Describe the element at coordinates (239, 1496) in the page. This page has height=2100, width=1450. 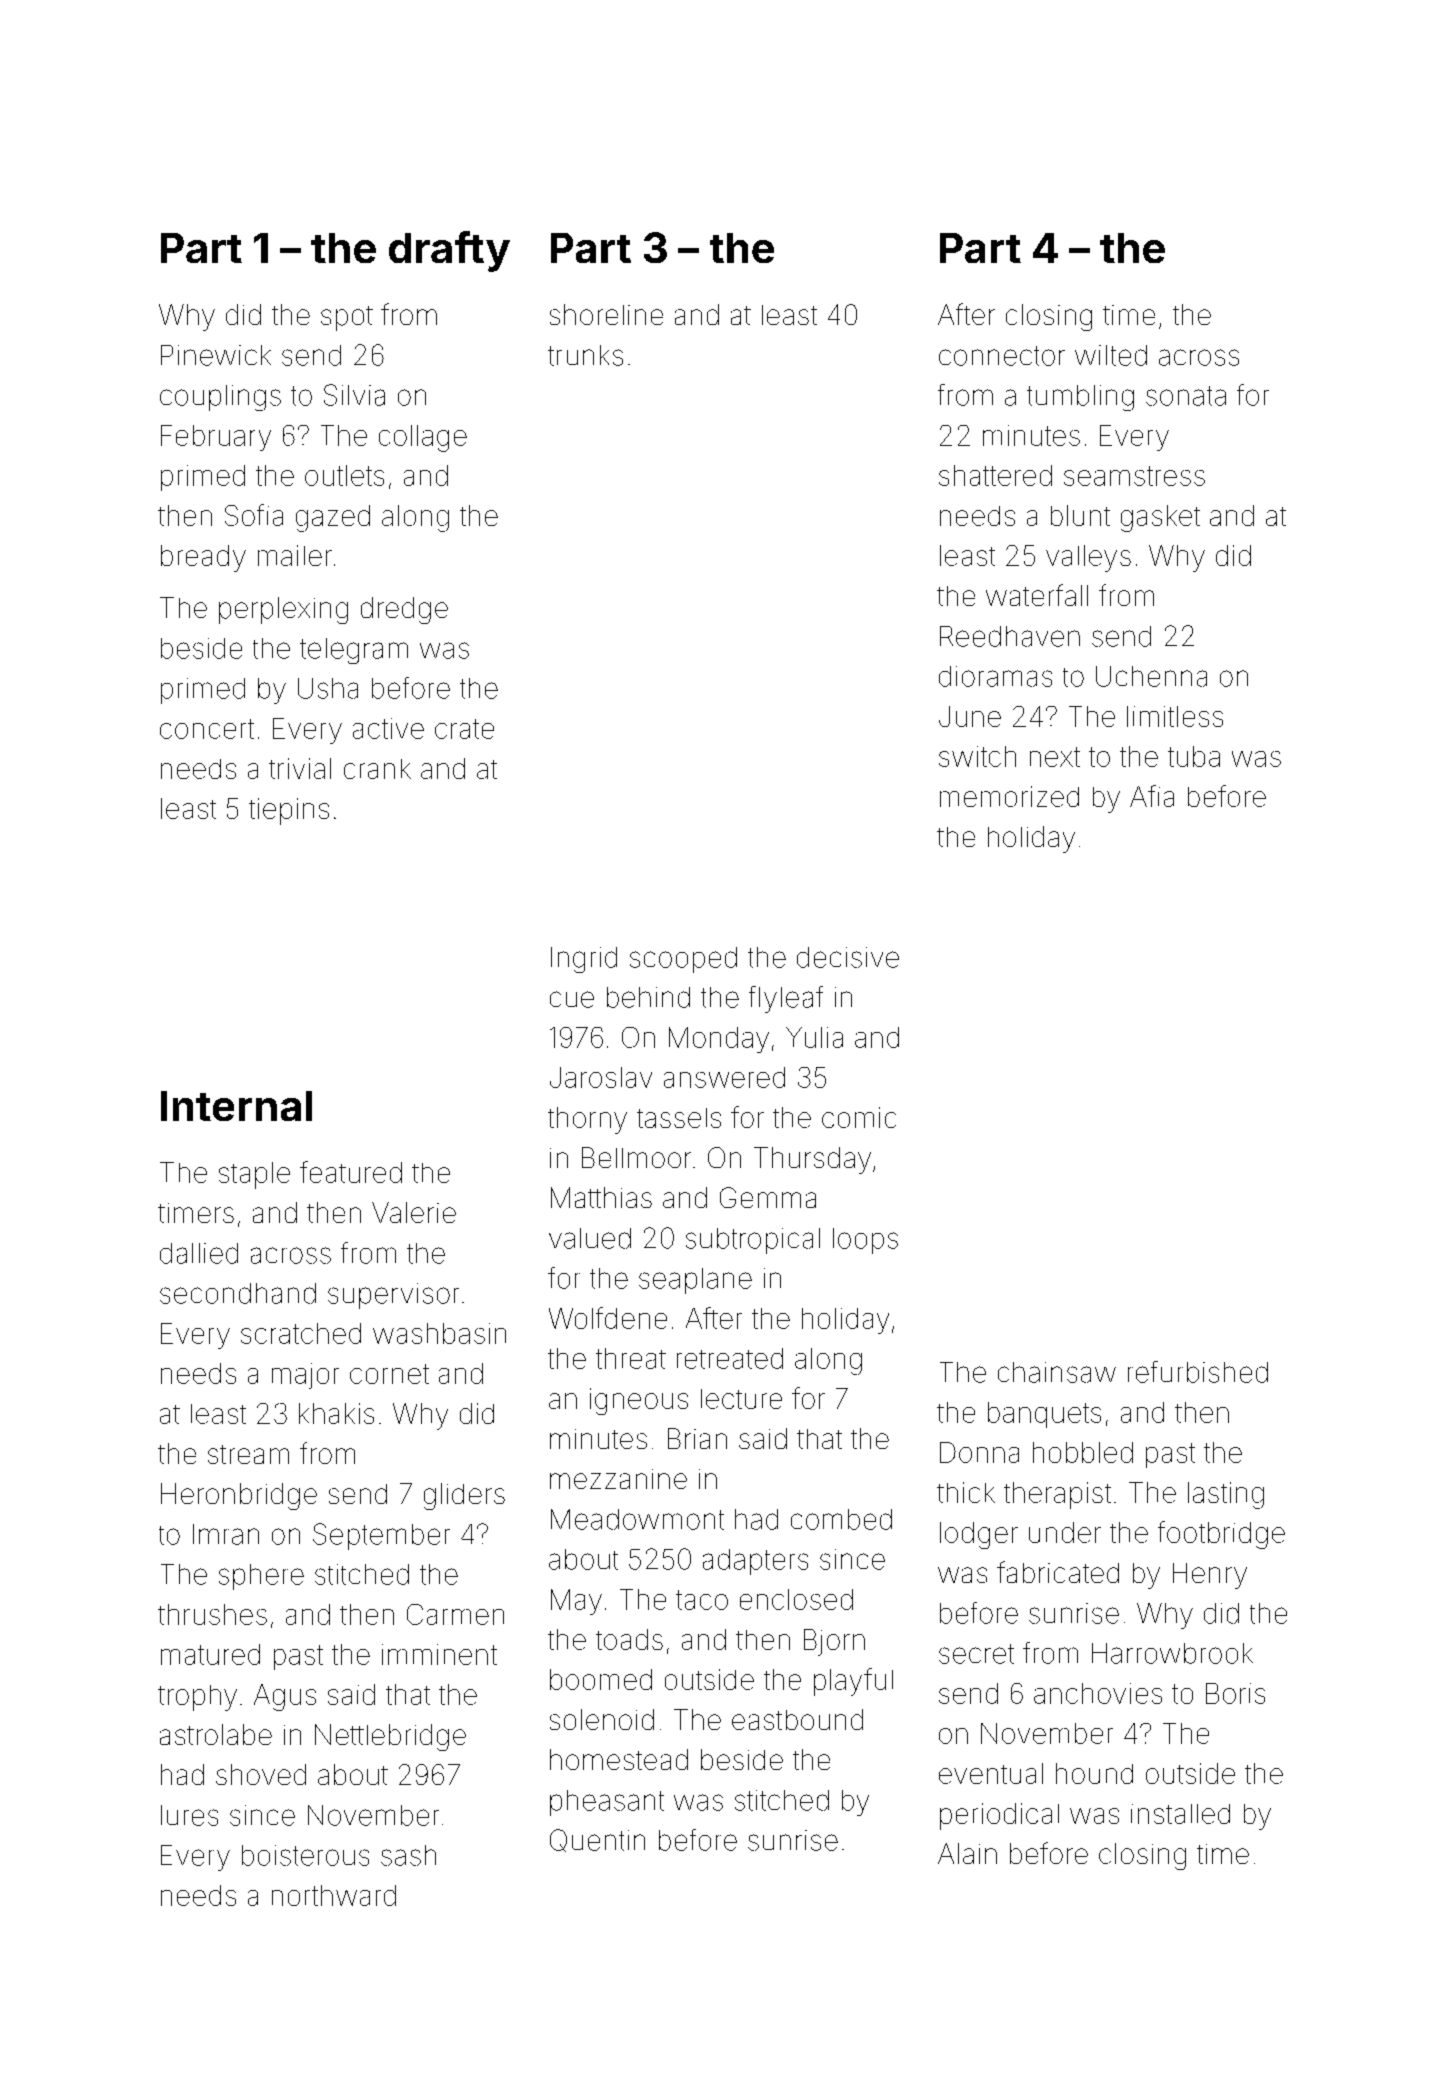
I see `Heronbridge` at that location.
